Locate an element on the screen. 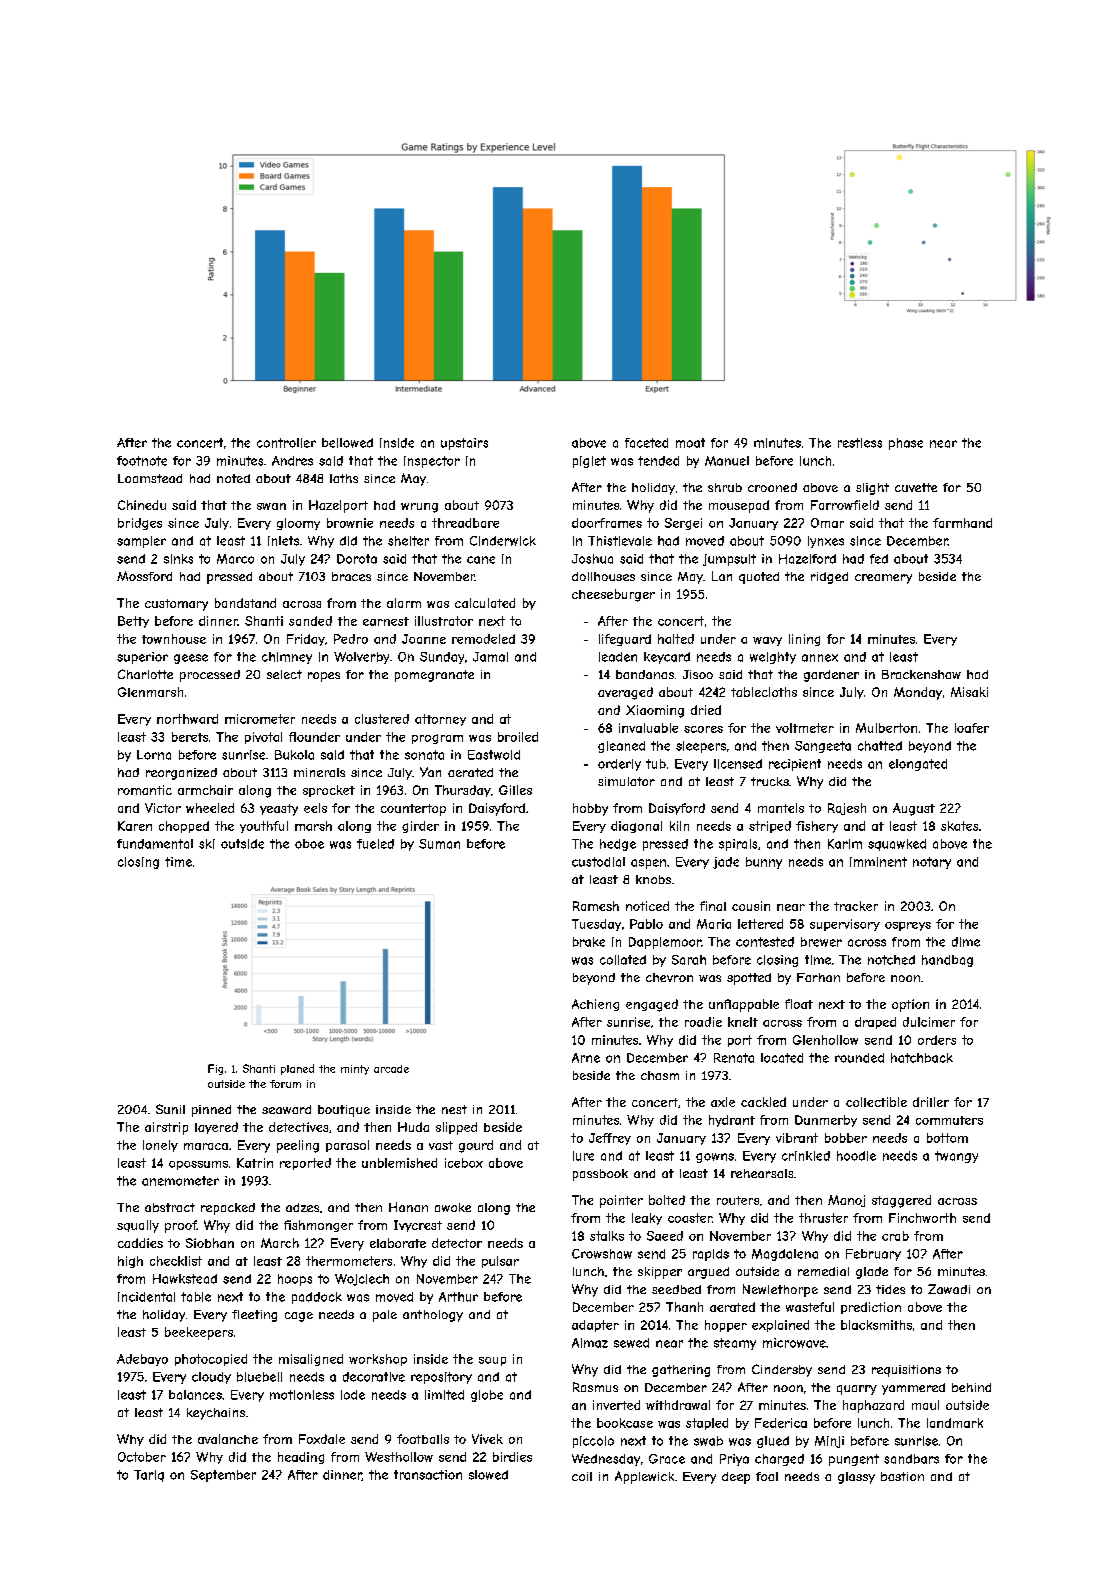  notary is located at coordinates (932, 863).
